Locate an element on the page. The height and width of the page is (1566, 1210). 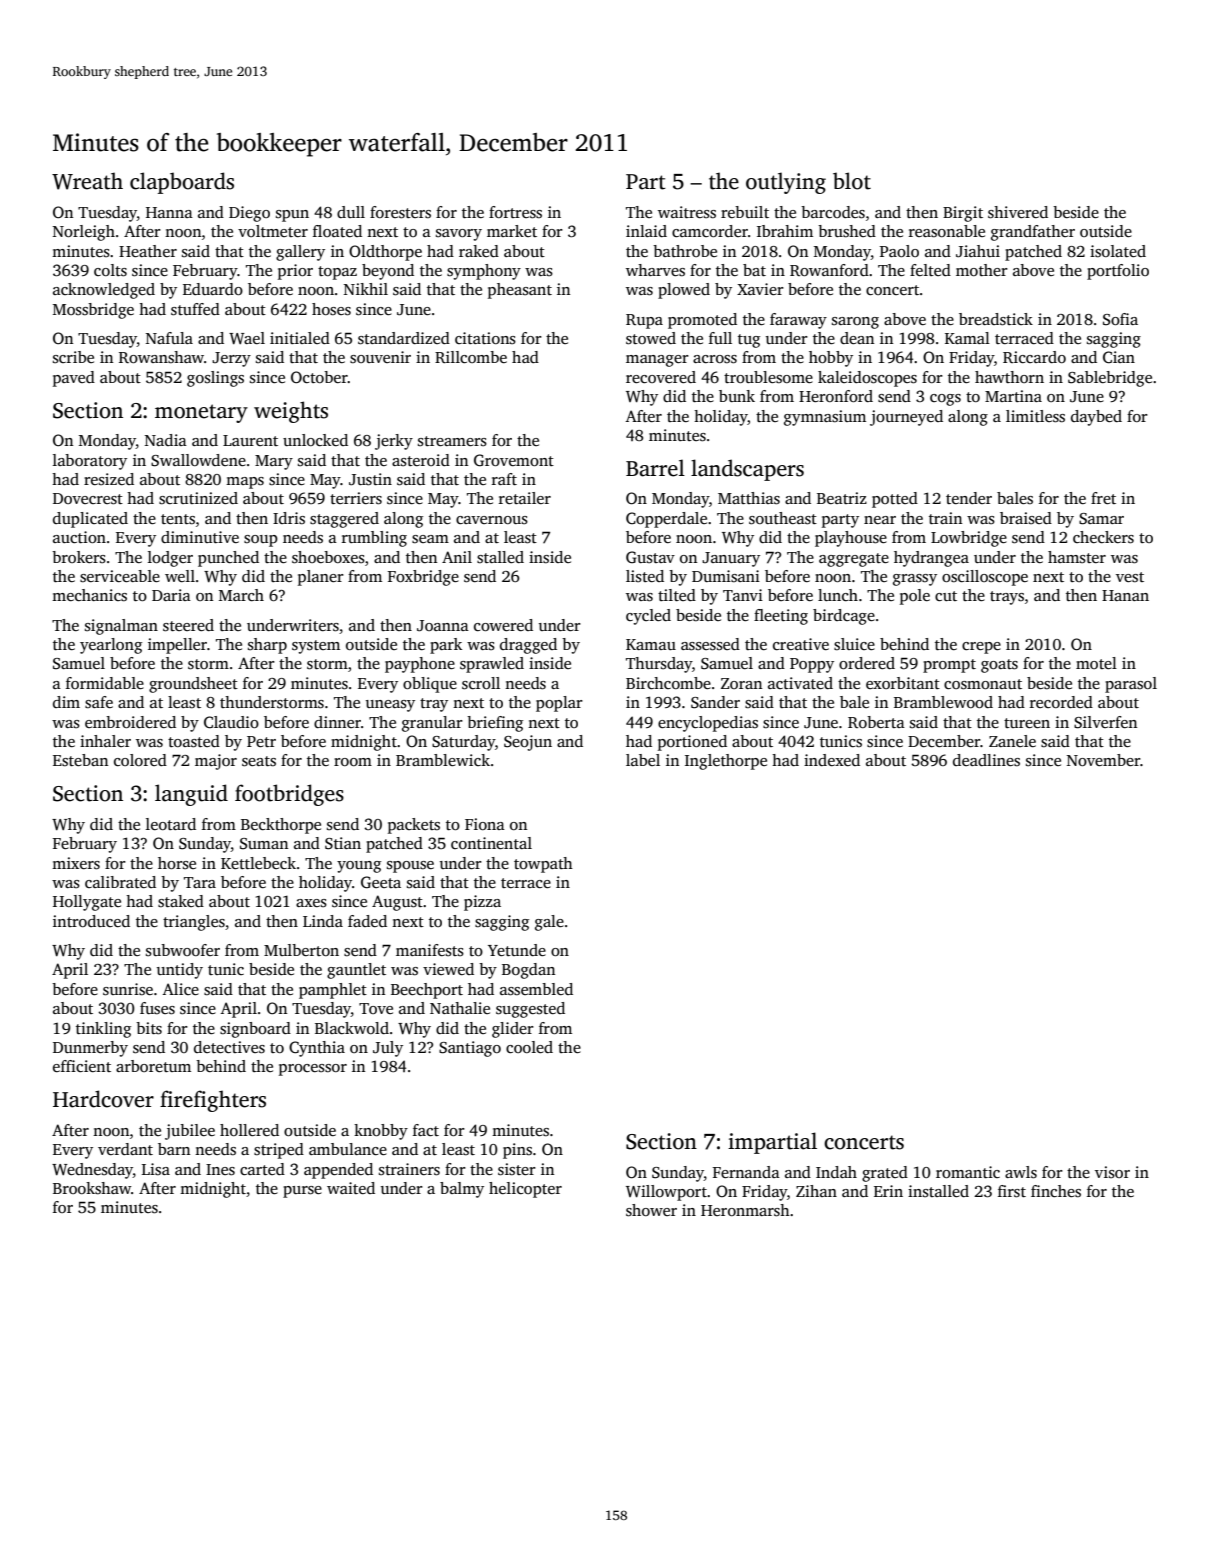
impeller is located at coordinates (177, 646).
